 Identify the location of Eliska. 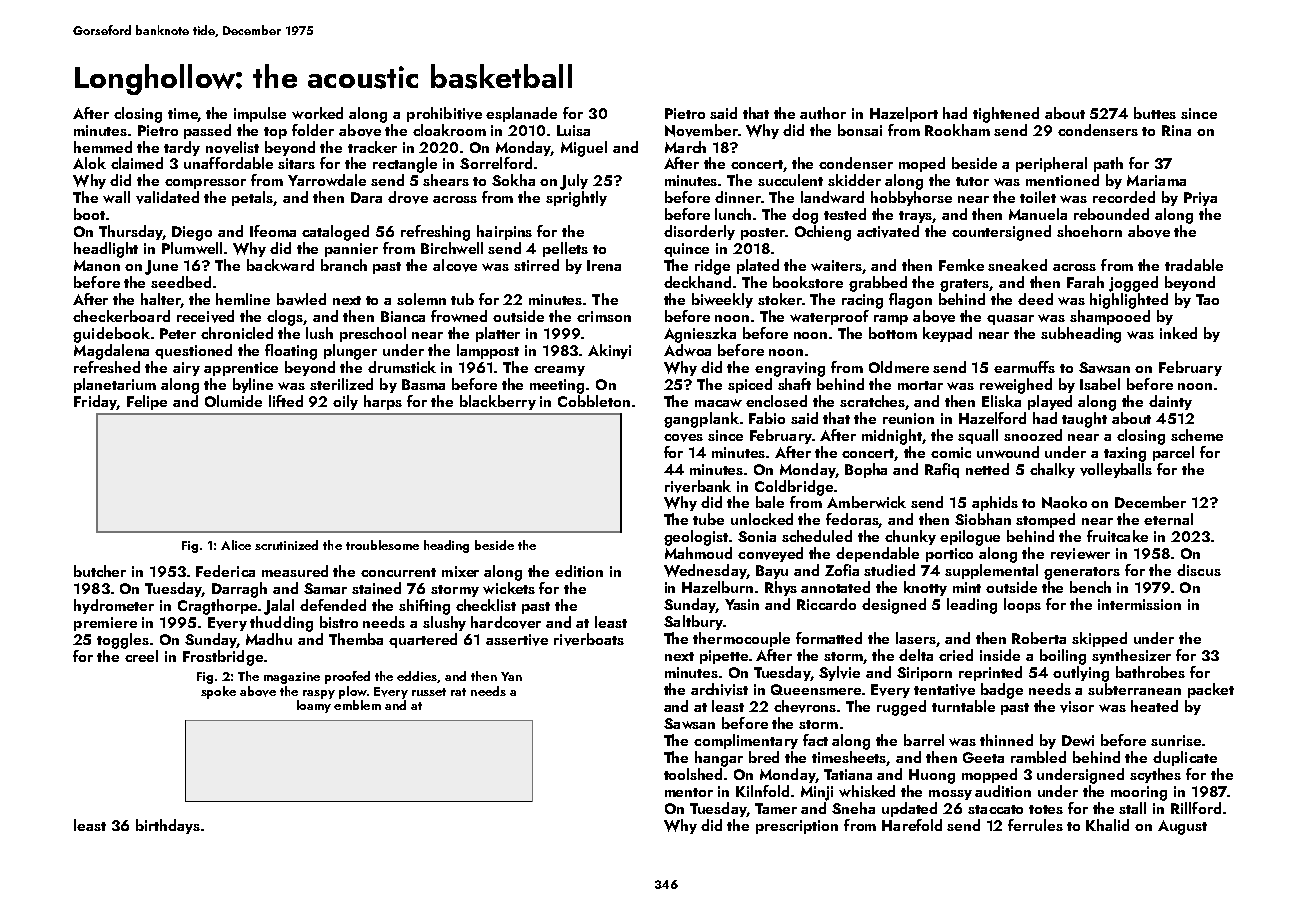
(1001, 401).
